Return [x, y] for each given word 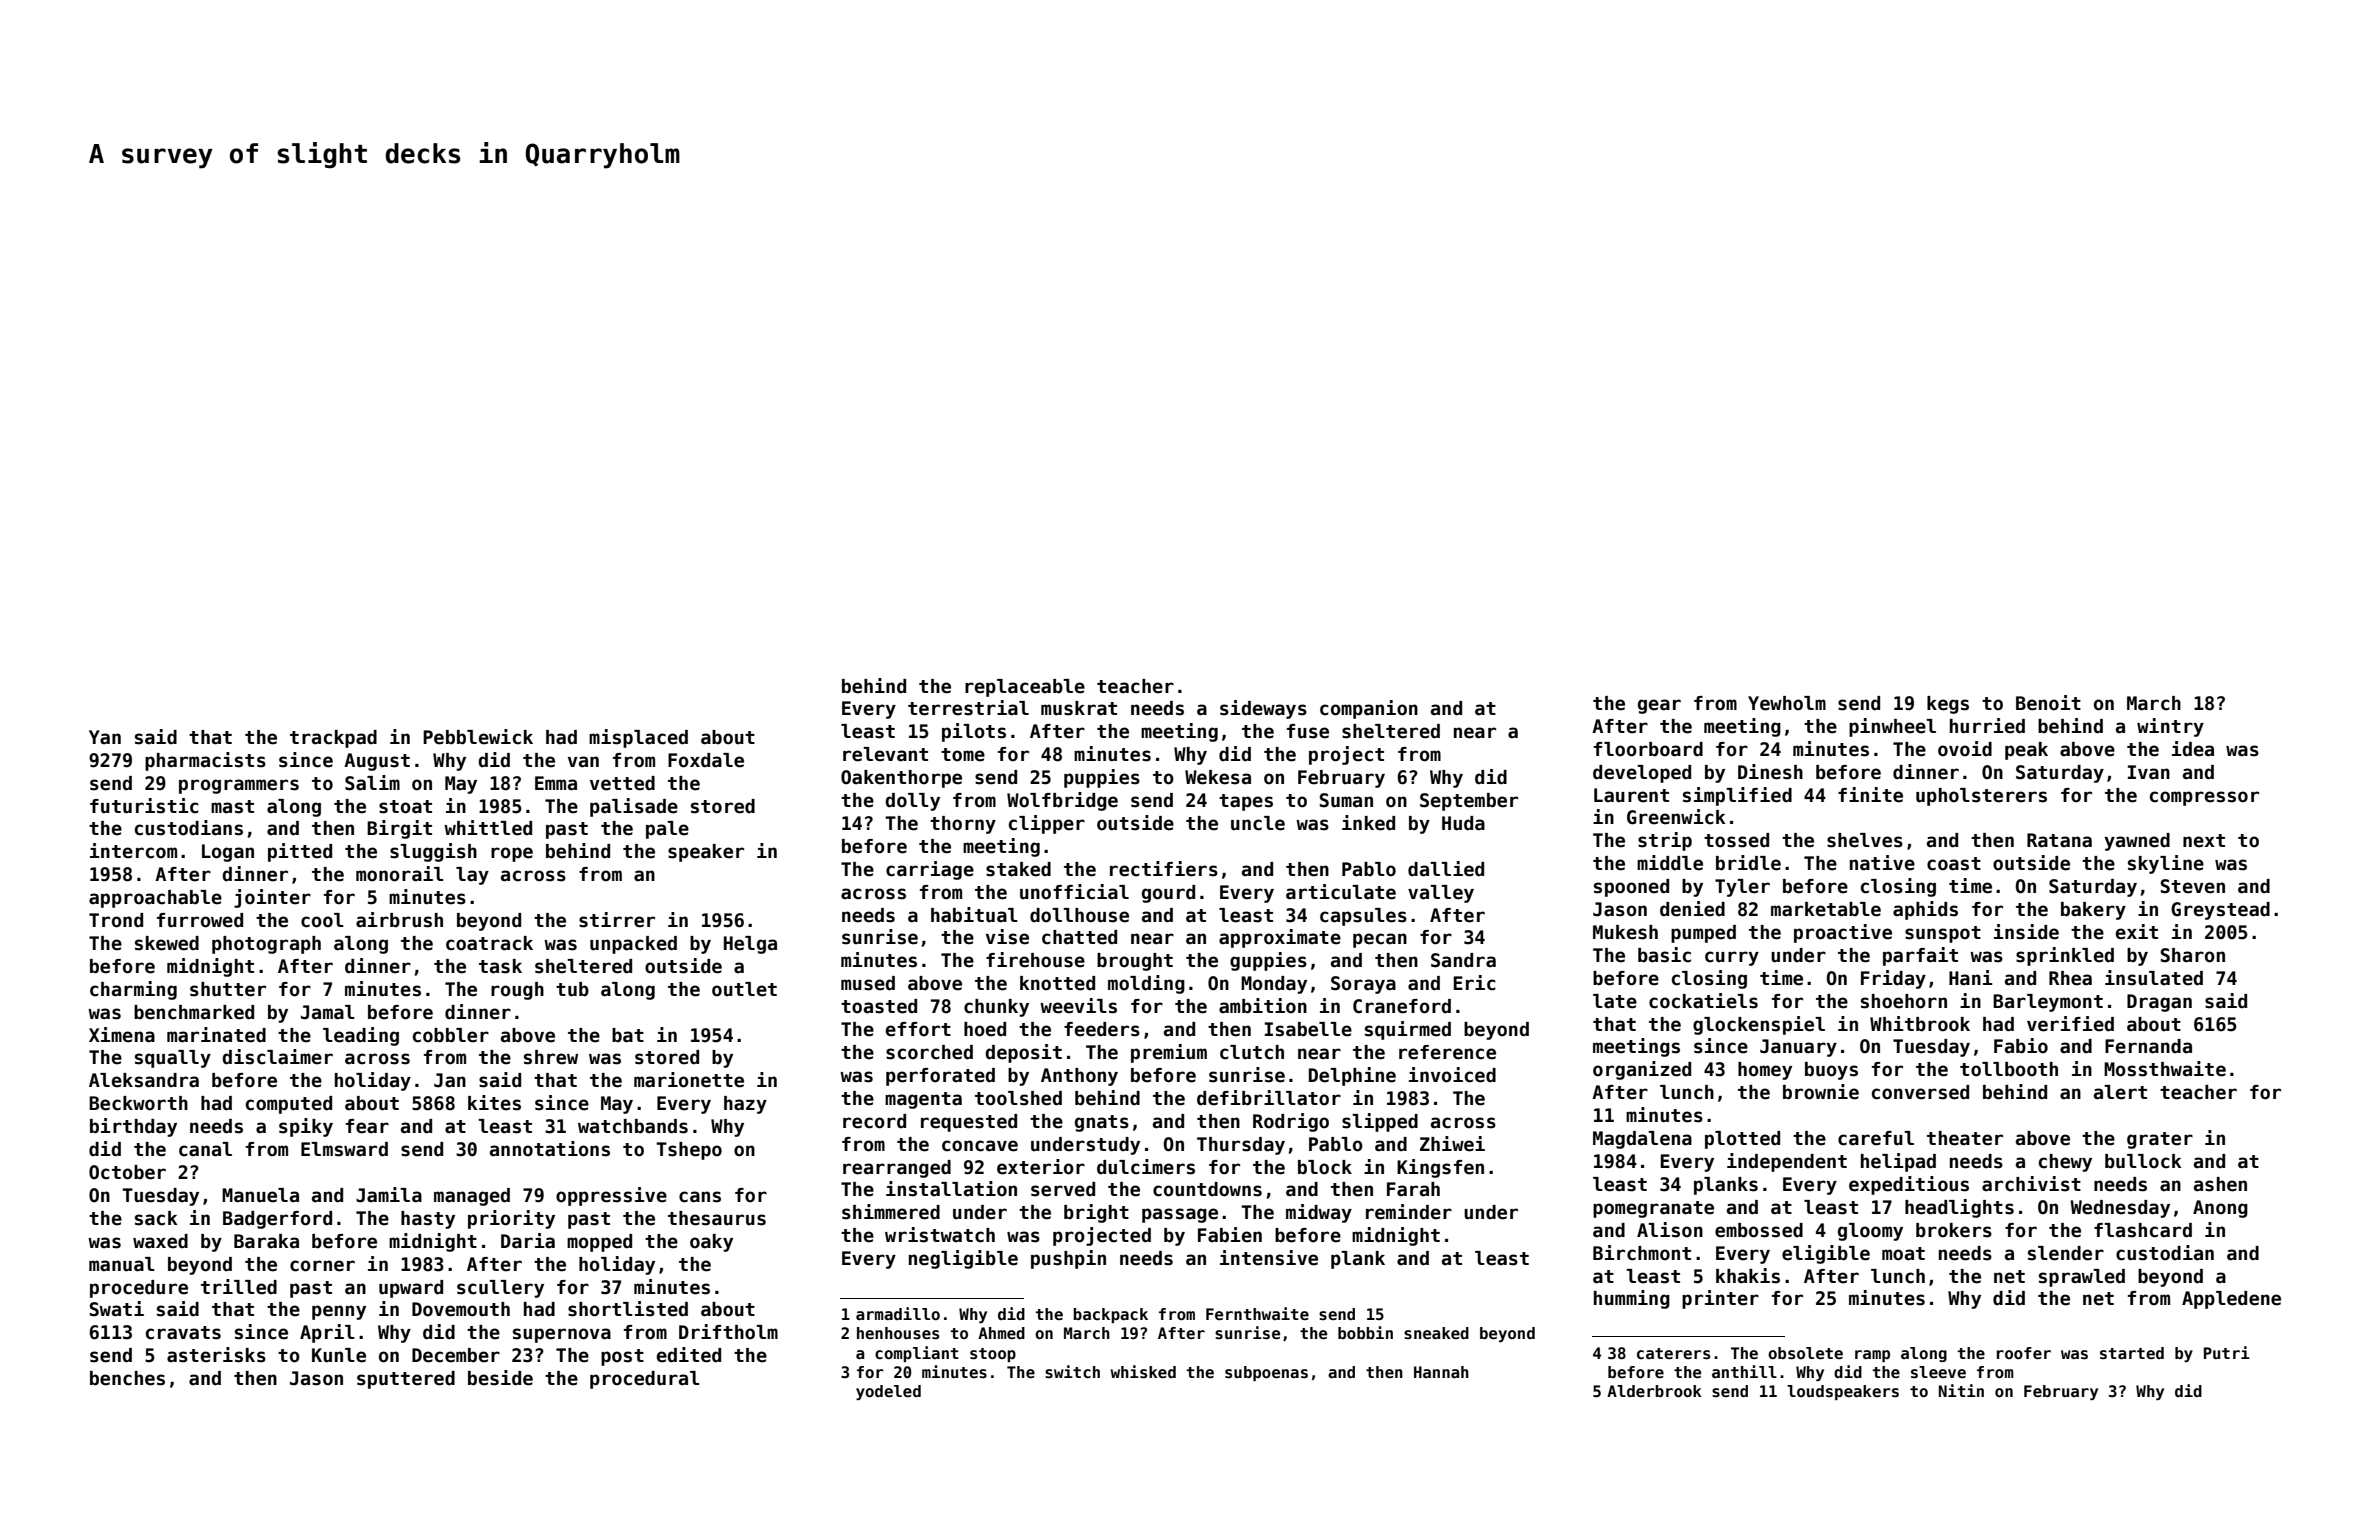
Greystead [2220, 911]
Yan [105, 737]
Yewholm [1787, 703]
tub [572, 989]
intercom [133, 851]
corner [322, 1266]
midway [1319, 1213]
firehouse [1035, 960]
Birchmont [1642, 1253]
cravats [183, 1333]
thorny [963, 825]
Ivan [2149, 772]
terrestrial [968, 708]
